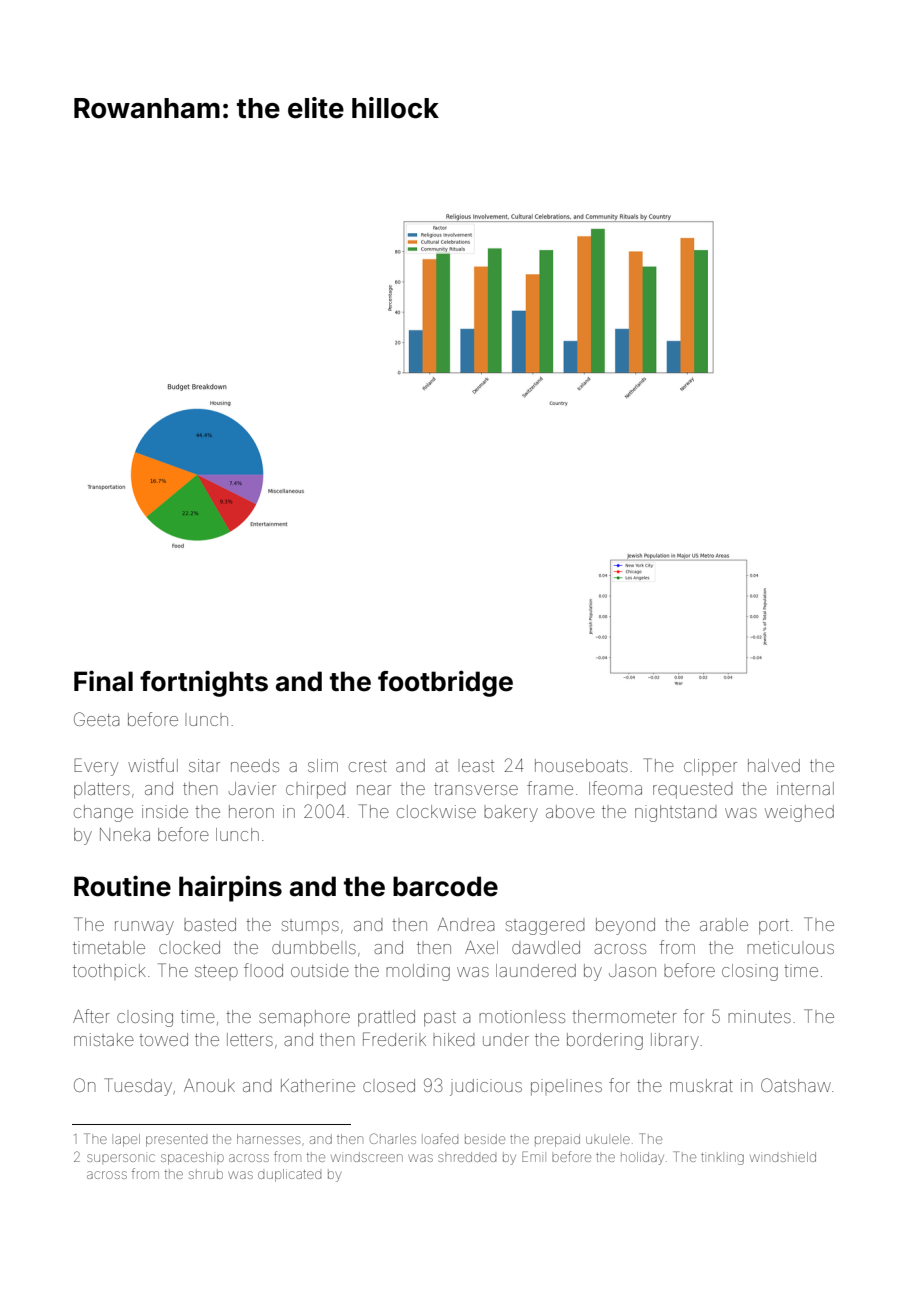  What do you see at coordinates (206, 1175) in the document?
I see `shrub` at bounding box center [206, 1175].
